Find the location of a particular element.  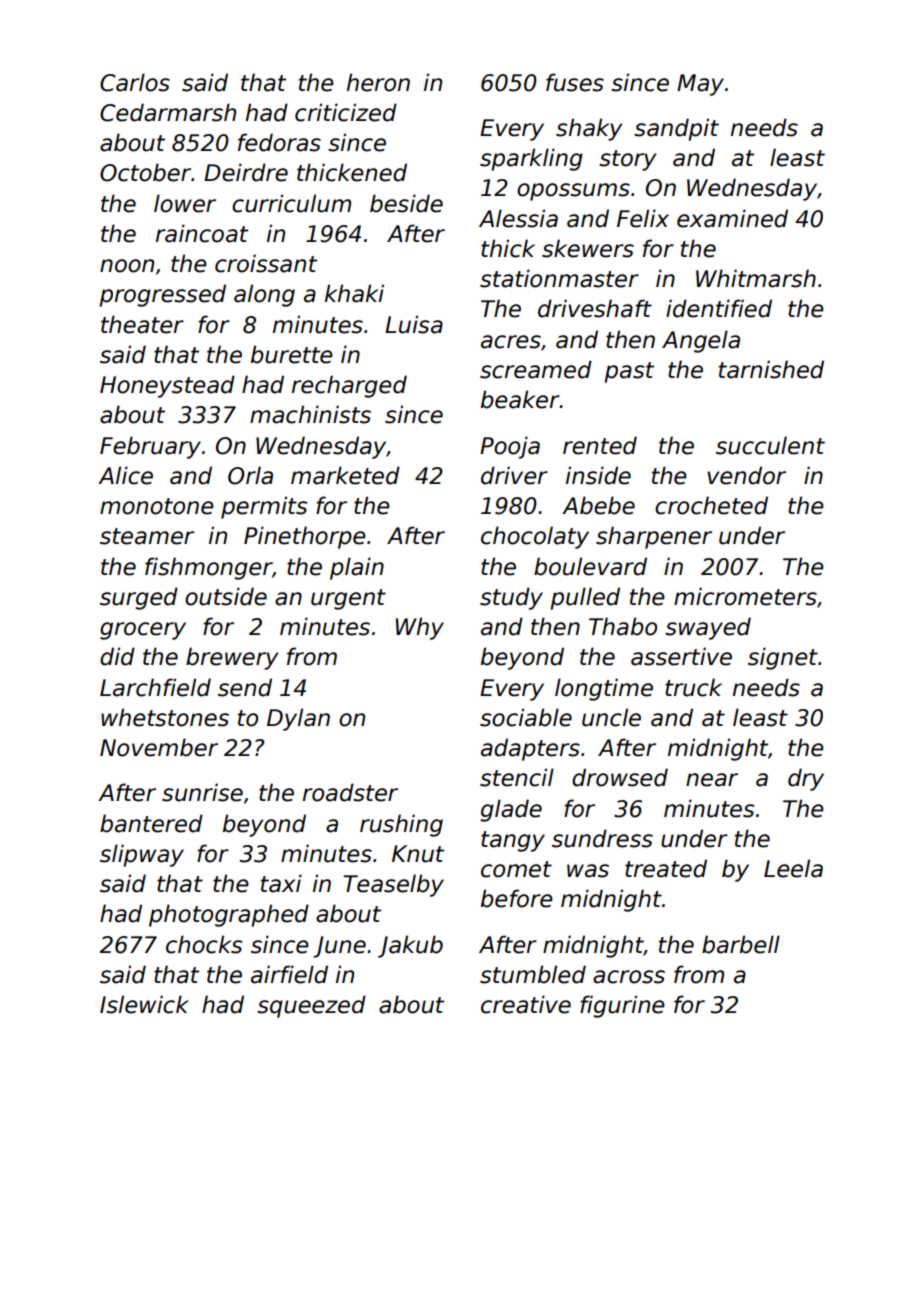

beside is located at coordinates (406, 203).
